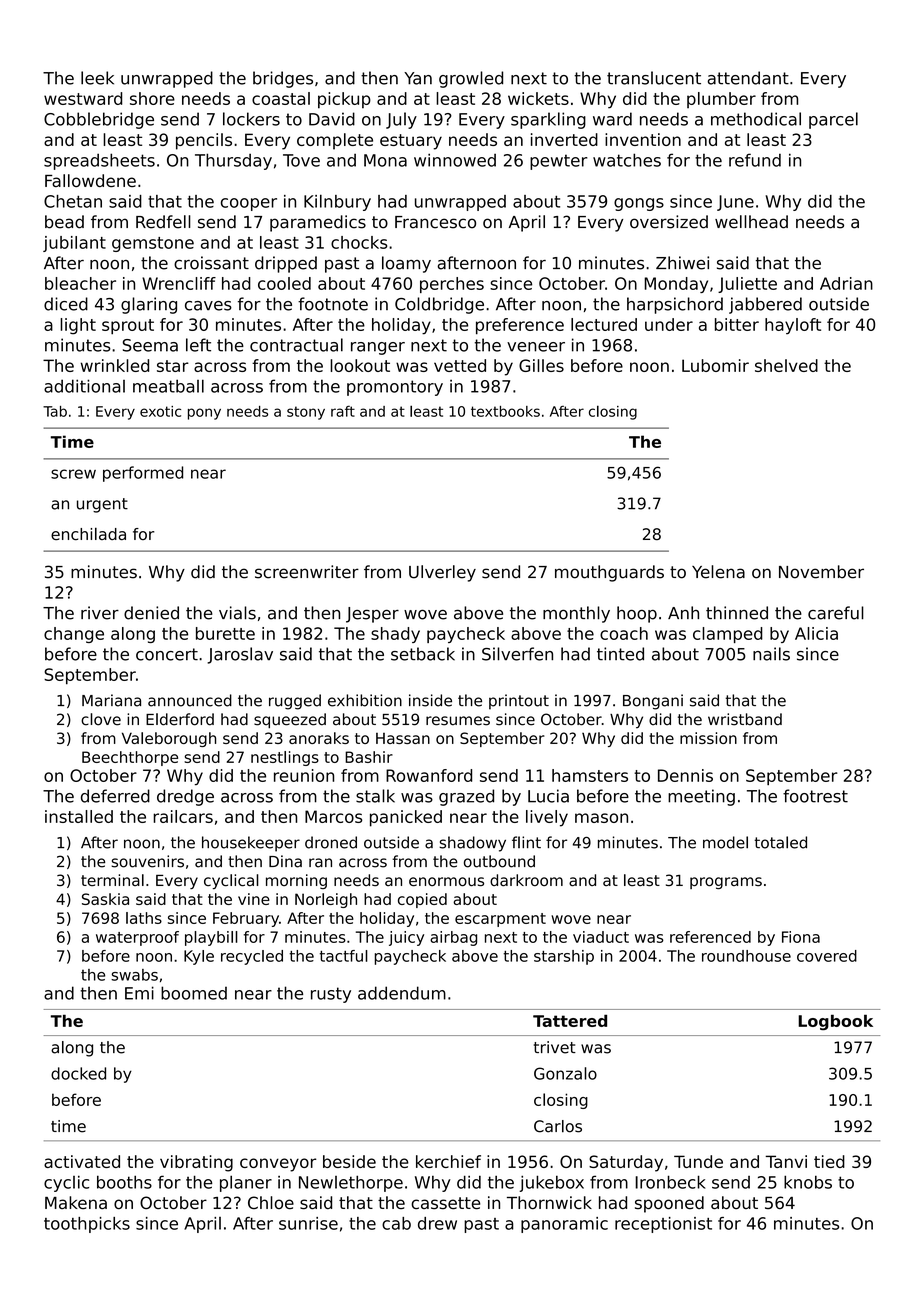 Image resolution: width=924 pixels, height=1308 pixels. What do you see at coordinates (808, 1182) in the document?
I see `knobs` at bounding box center [808, 1182].
